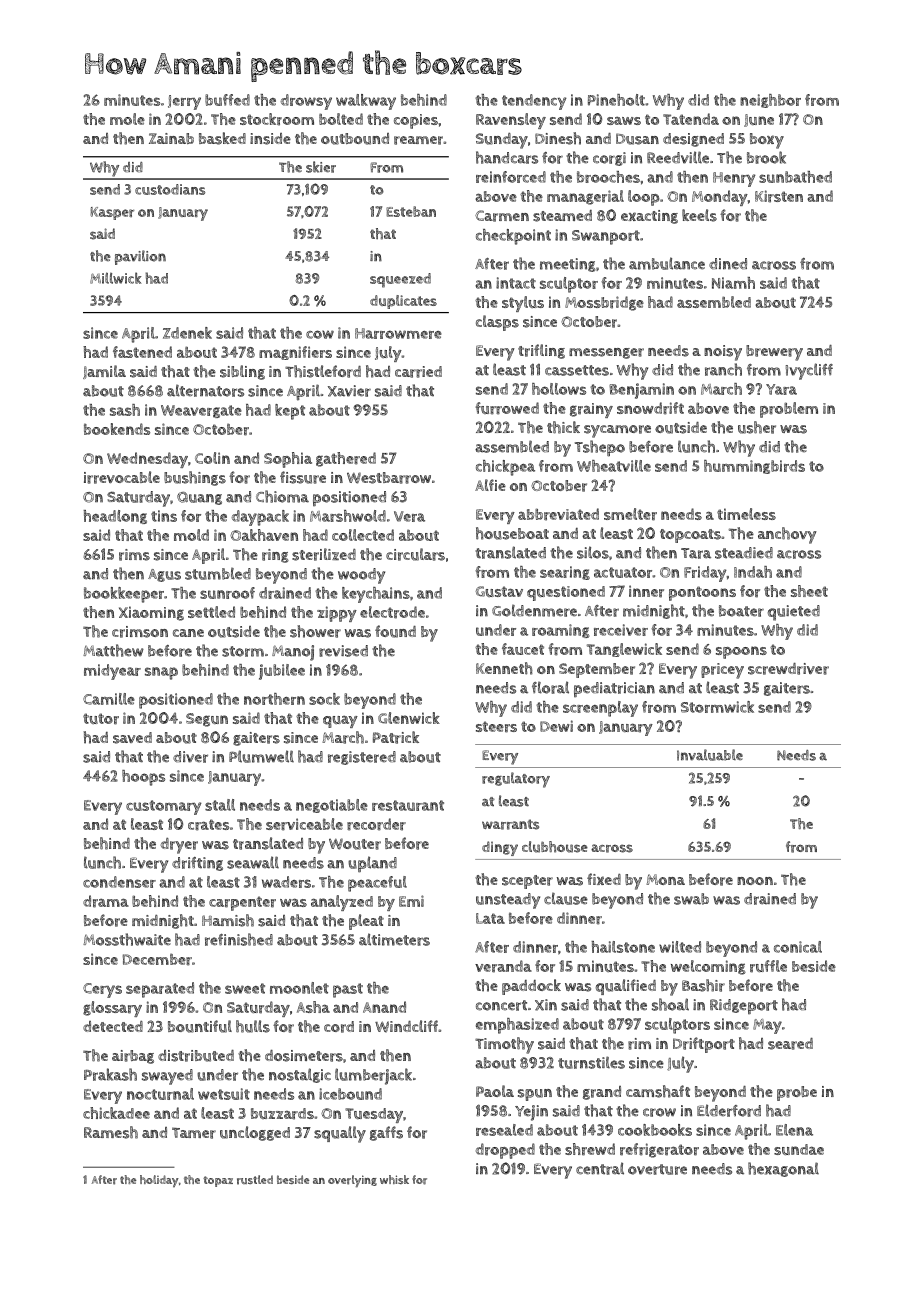 The height and width of the screenshot is (1308, 924). Describe the element at coordinates (127, 119) in the screenshot. I see `mole` at that location.
